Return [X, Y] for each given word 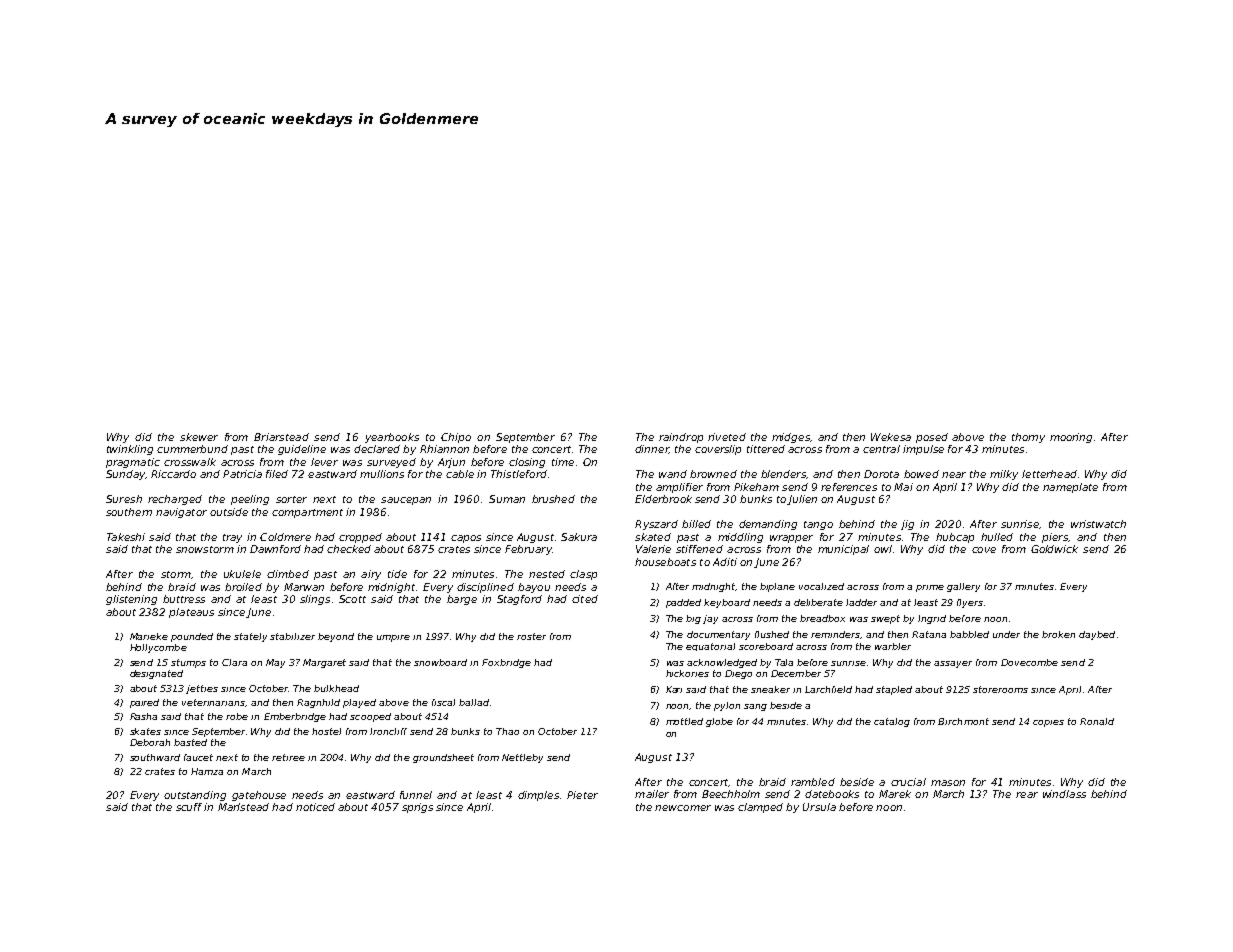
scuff [189, 807]
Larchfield [828, 689]
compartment [307, 513]
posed [932, 438]
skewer [199, 437]
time [563, 462]
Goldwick [1054, 549]
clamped [760, 808]
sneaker [770, 689]
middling [740, 538]
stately [250, 637]
